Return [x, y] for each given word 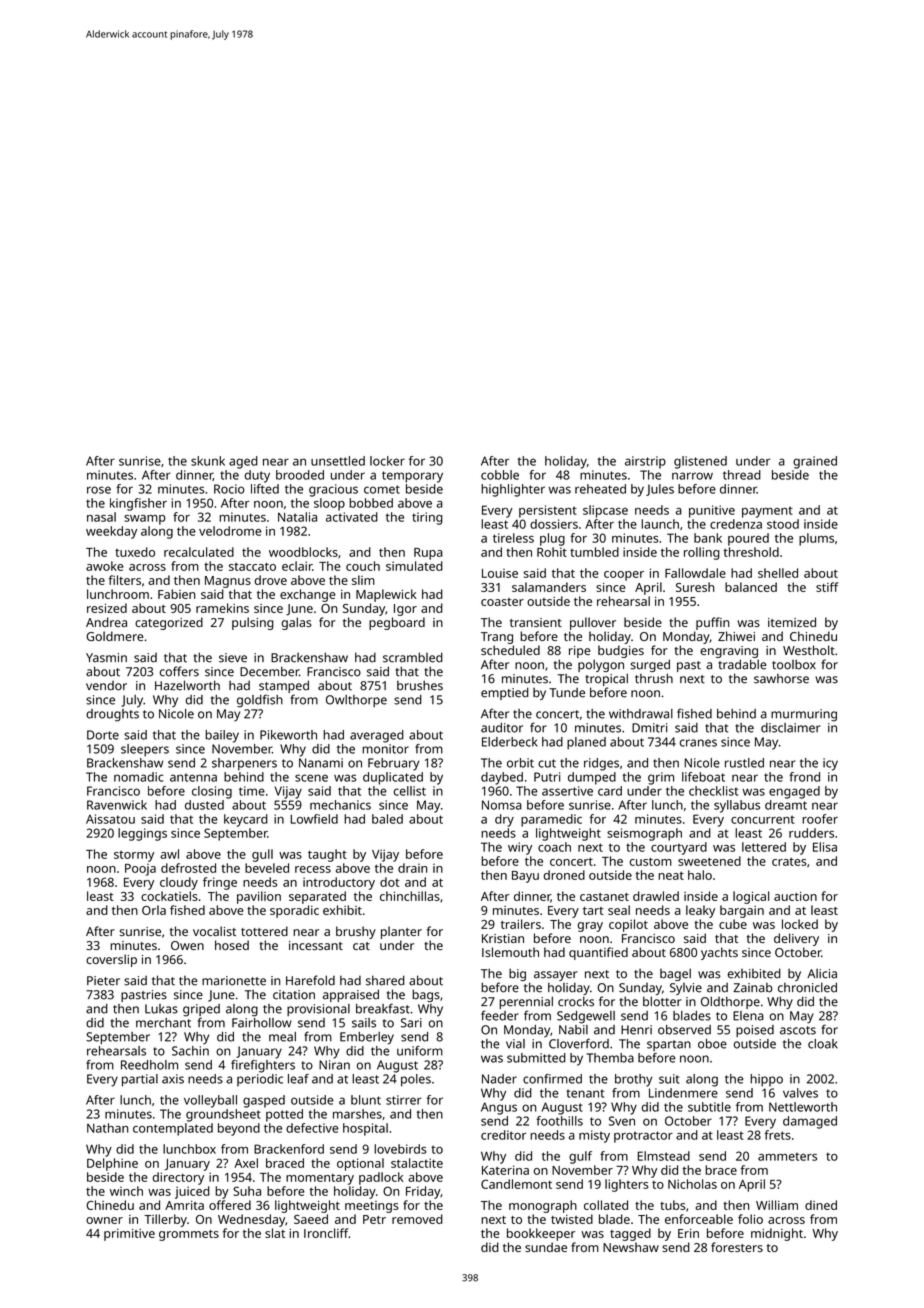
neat [671, 876]
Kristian [503, 938]
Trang [497, 638]
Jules [660, 490]
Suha [247, 1191]
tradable [742, 664]
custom [651, 861]
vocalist [214, 931]
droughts [112, 715]
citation [294, 995]
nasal [101, 517]
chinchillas [410, 896]
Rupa [428, 554]
